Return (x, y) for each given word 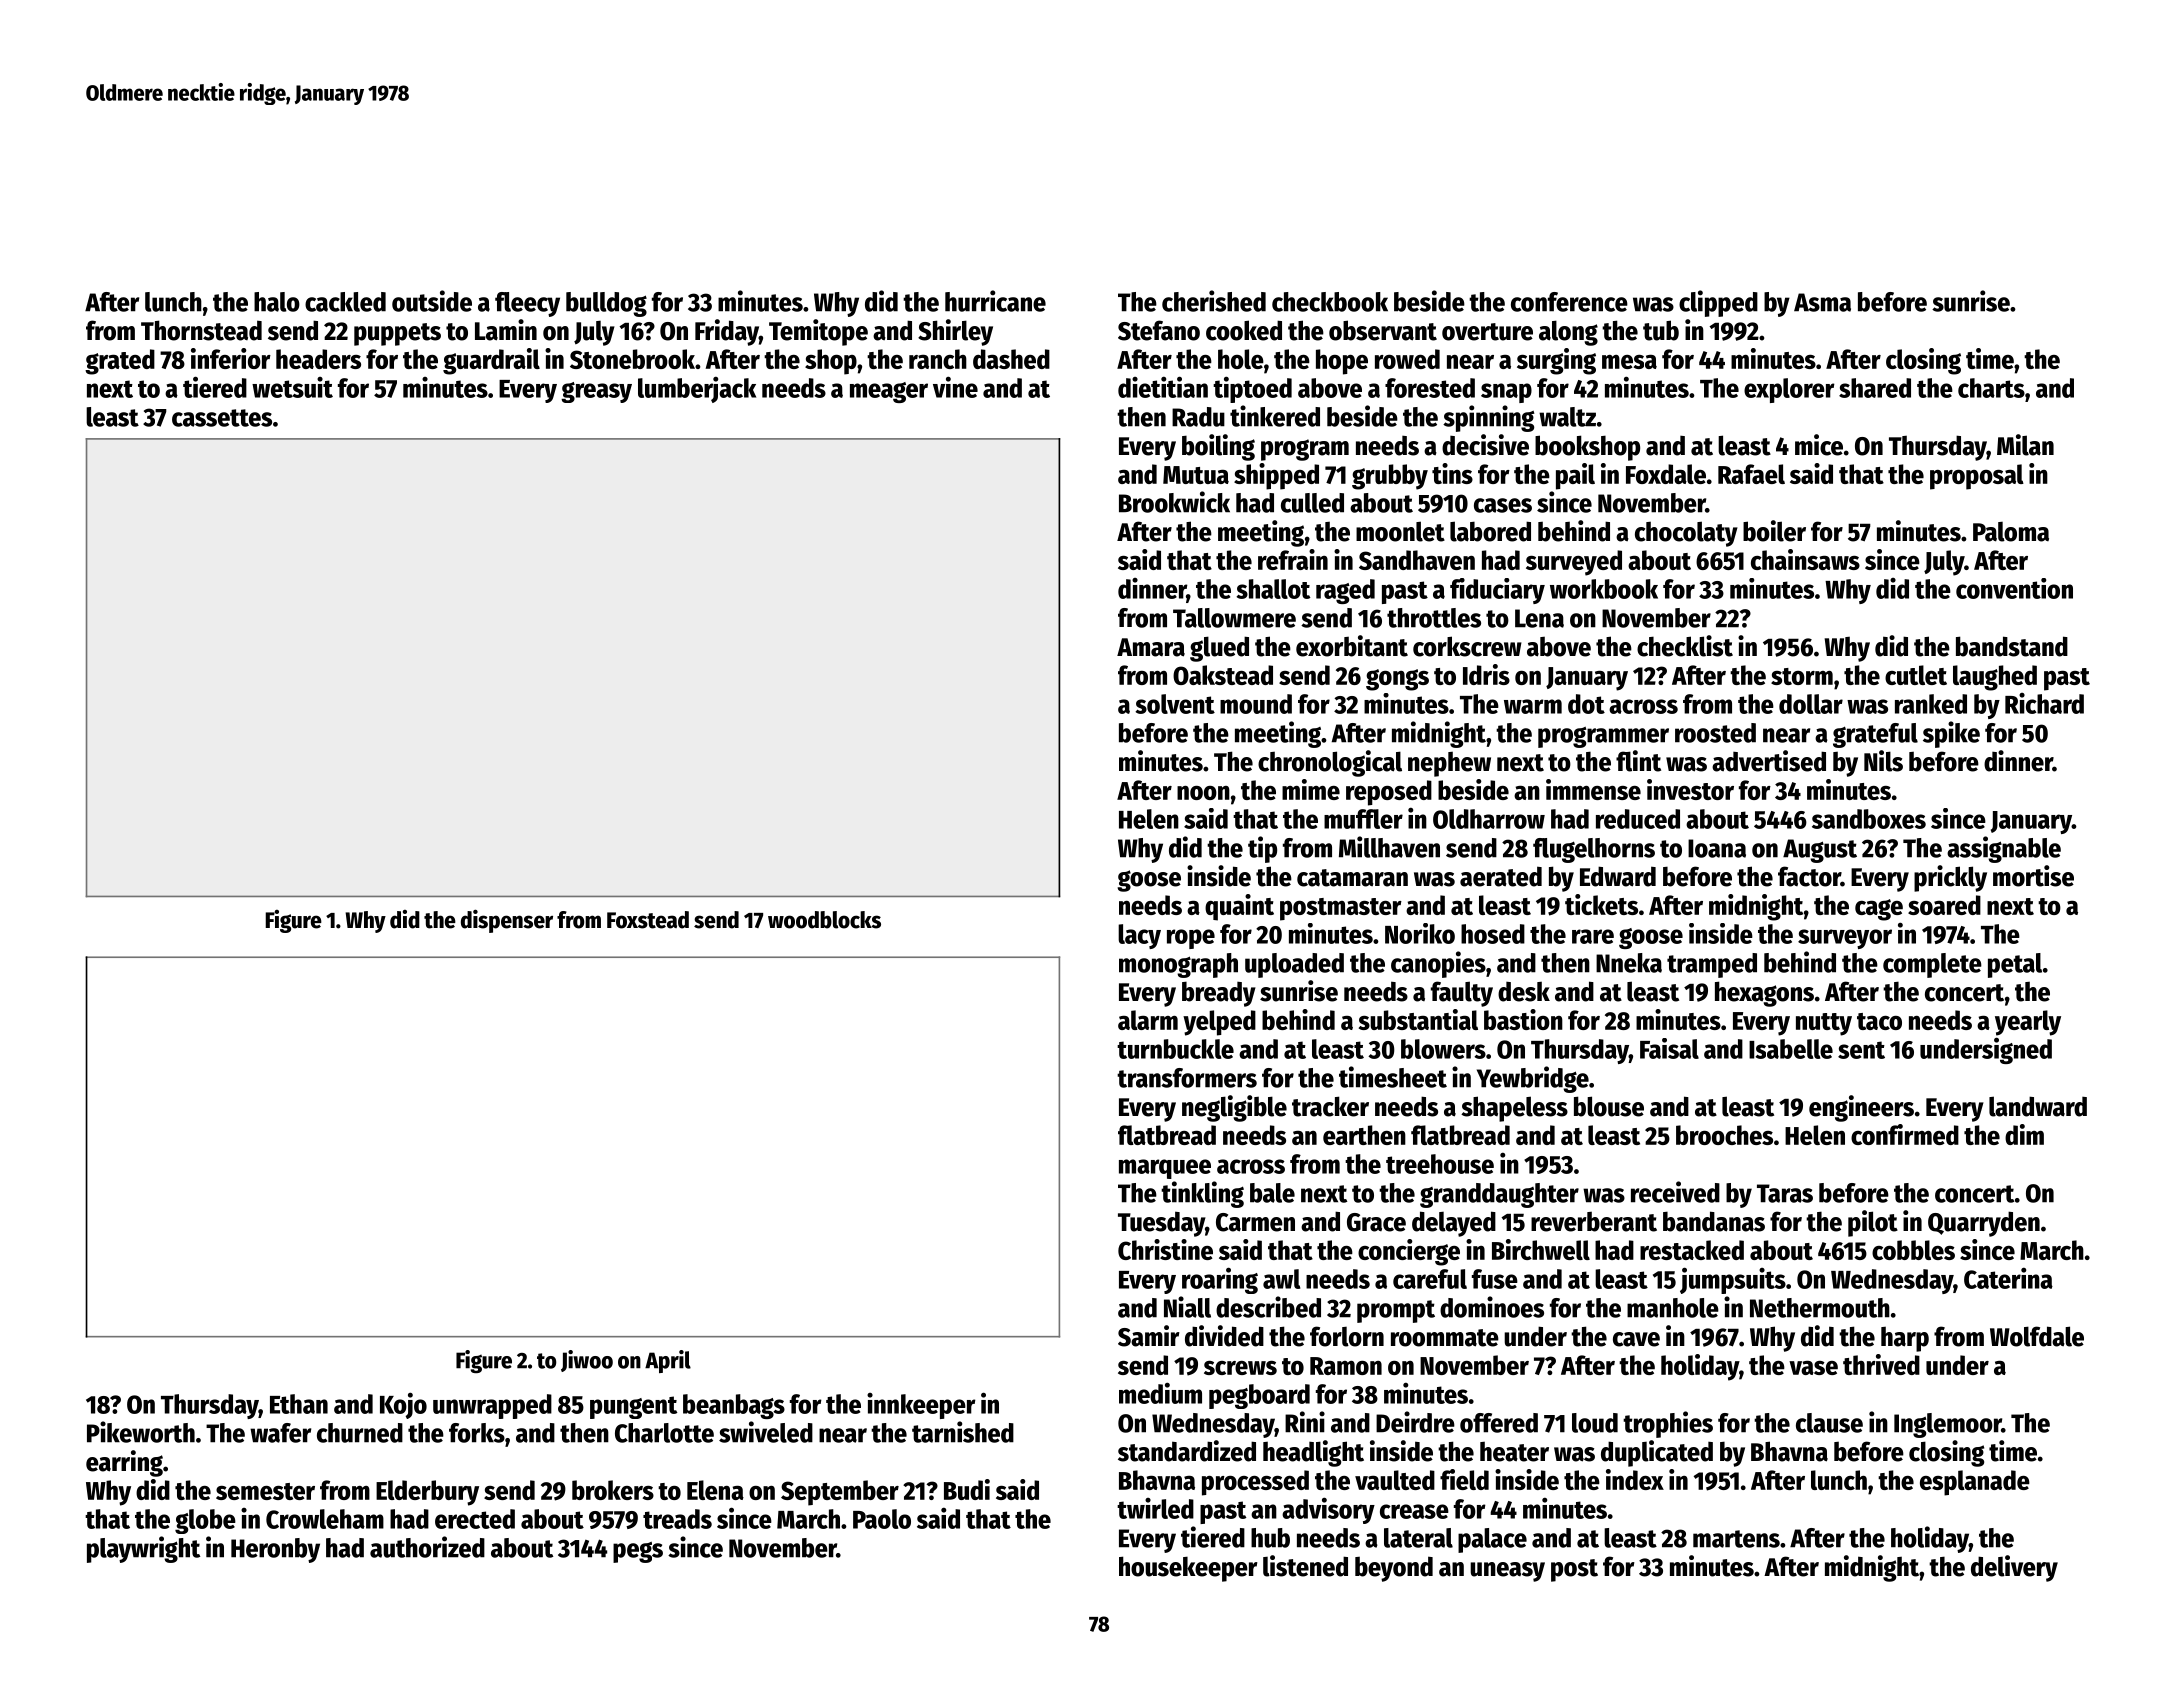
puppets (397, 334)
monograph (1178, 965)
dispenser (507, 921)
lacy (1139, 936)
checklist (1685, 646)
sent (1861, 1050)
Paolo (882, 1519)
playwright (143, 1549)
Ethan (299, 1404)
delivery (2014, 1568)
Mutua (1196, 475)
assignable (2004, 849)
